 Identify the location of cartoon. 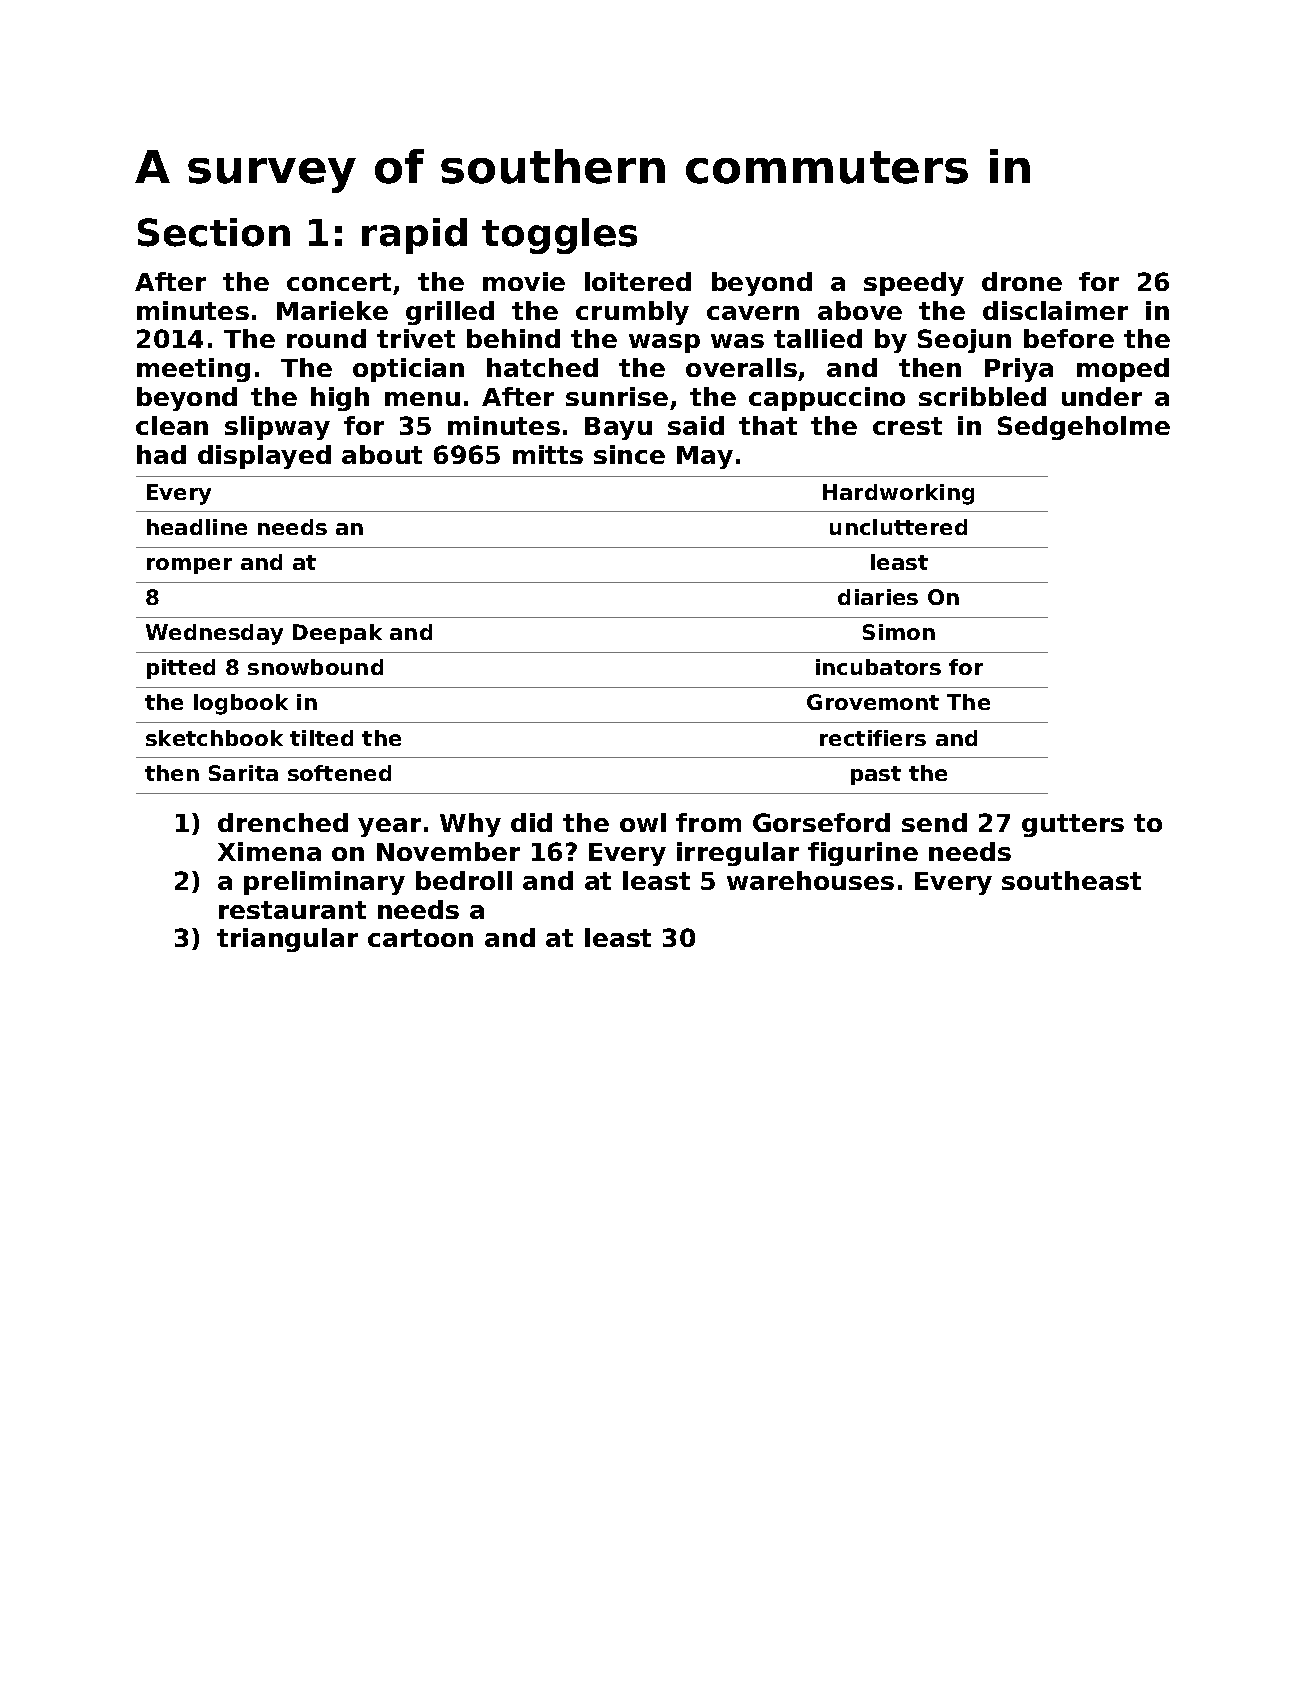
(420, 938).
